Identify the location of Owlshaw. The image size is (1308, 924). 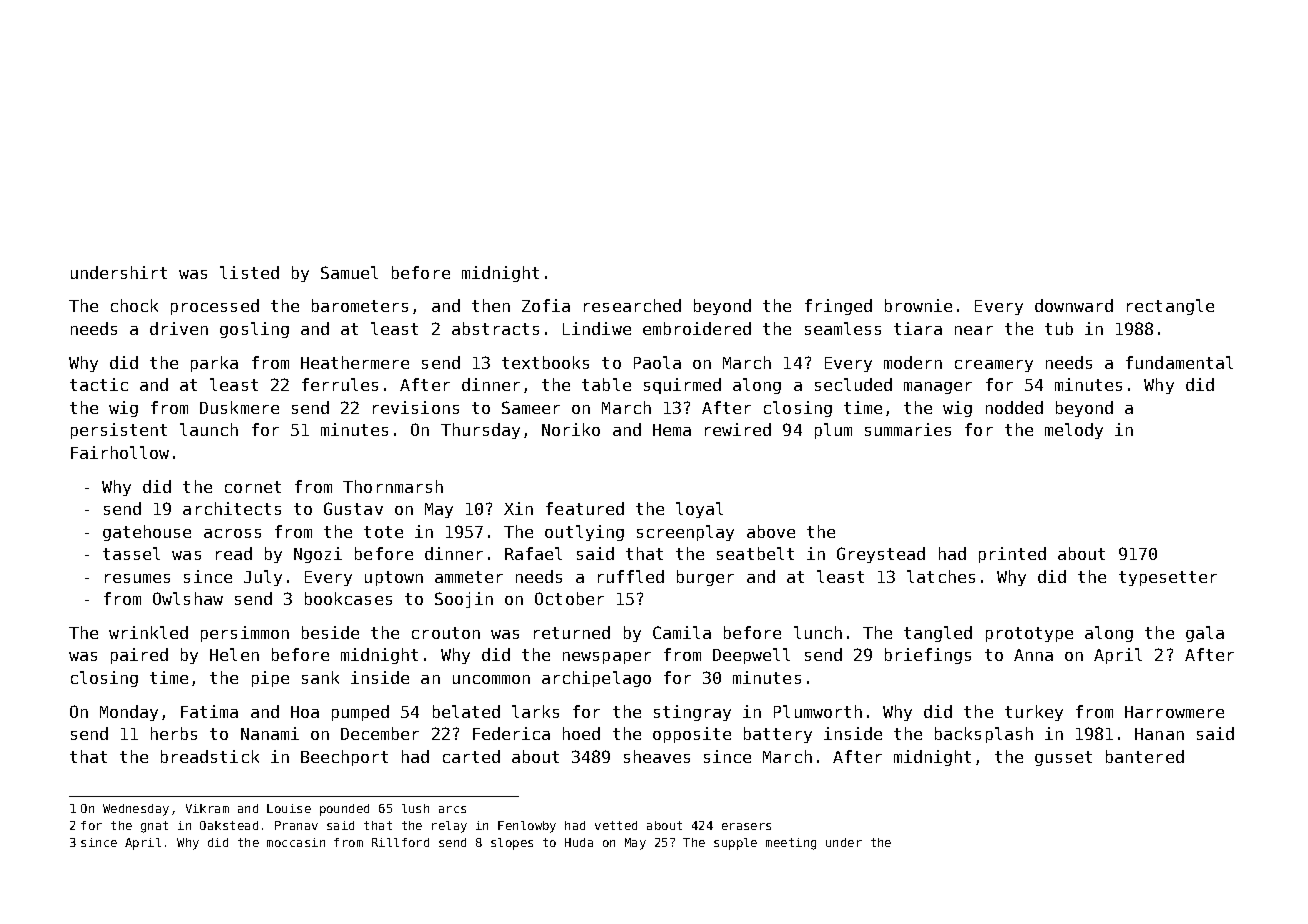
(188, 598).
